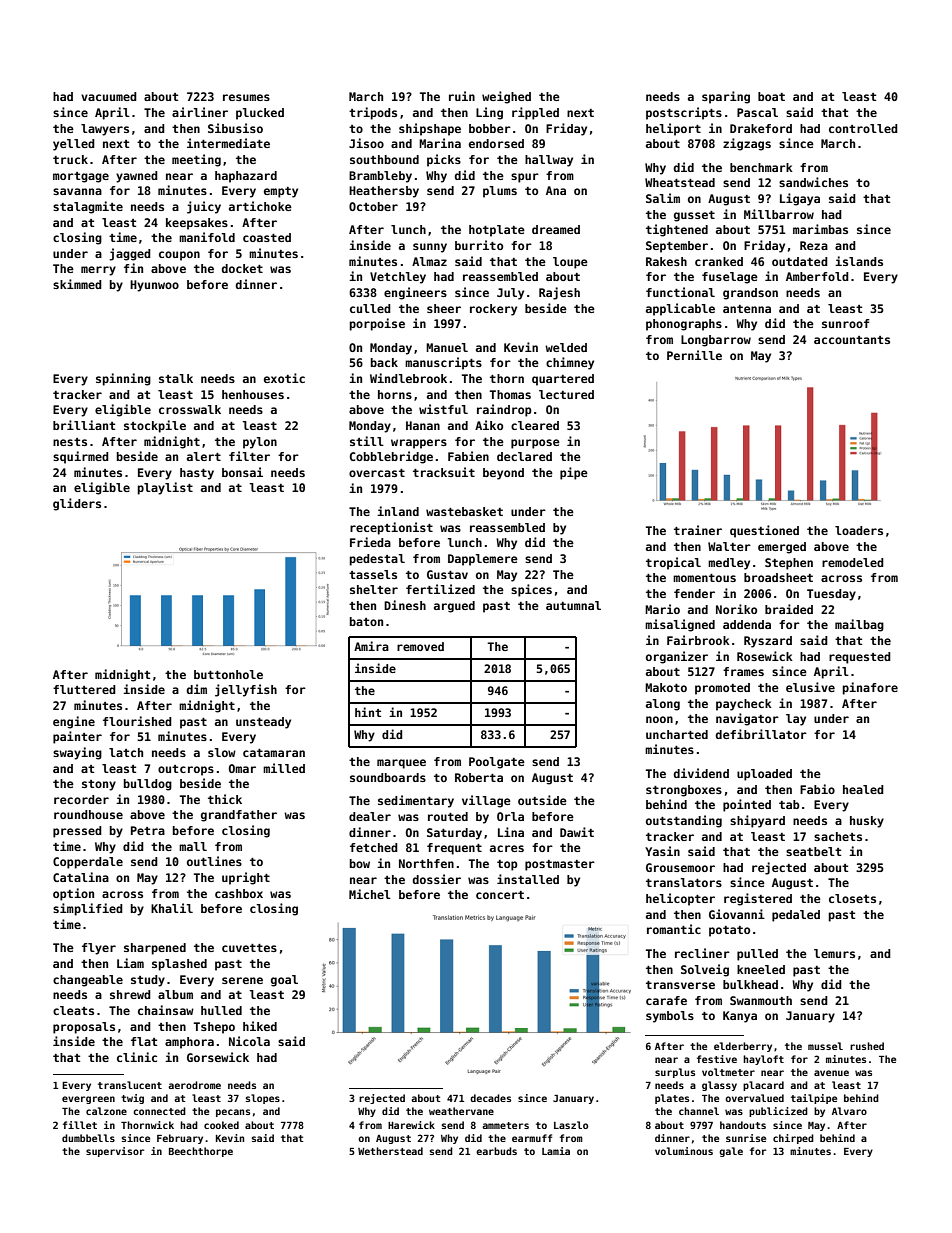 The height and width of the document is (1233, 952). I want to click on pylon, so click(260, 443).
